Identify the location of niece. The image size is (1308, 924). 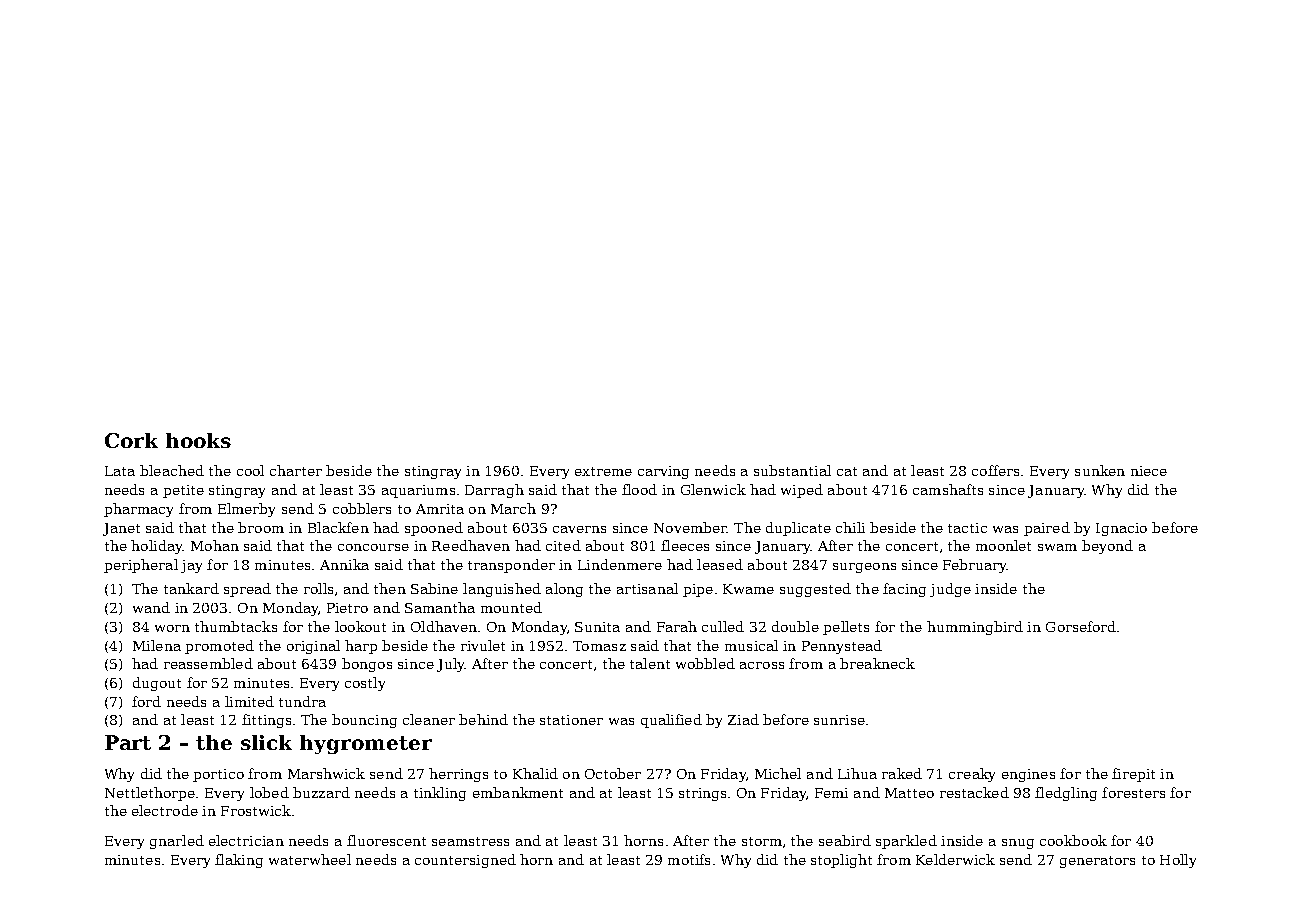
(1149, 471).
